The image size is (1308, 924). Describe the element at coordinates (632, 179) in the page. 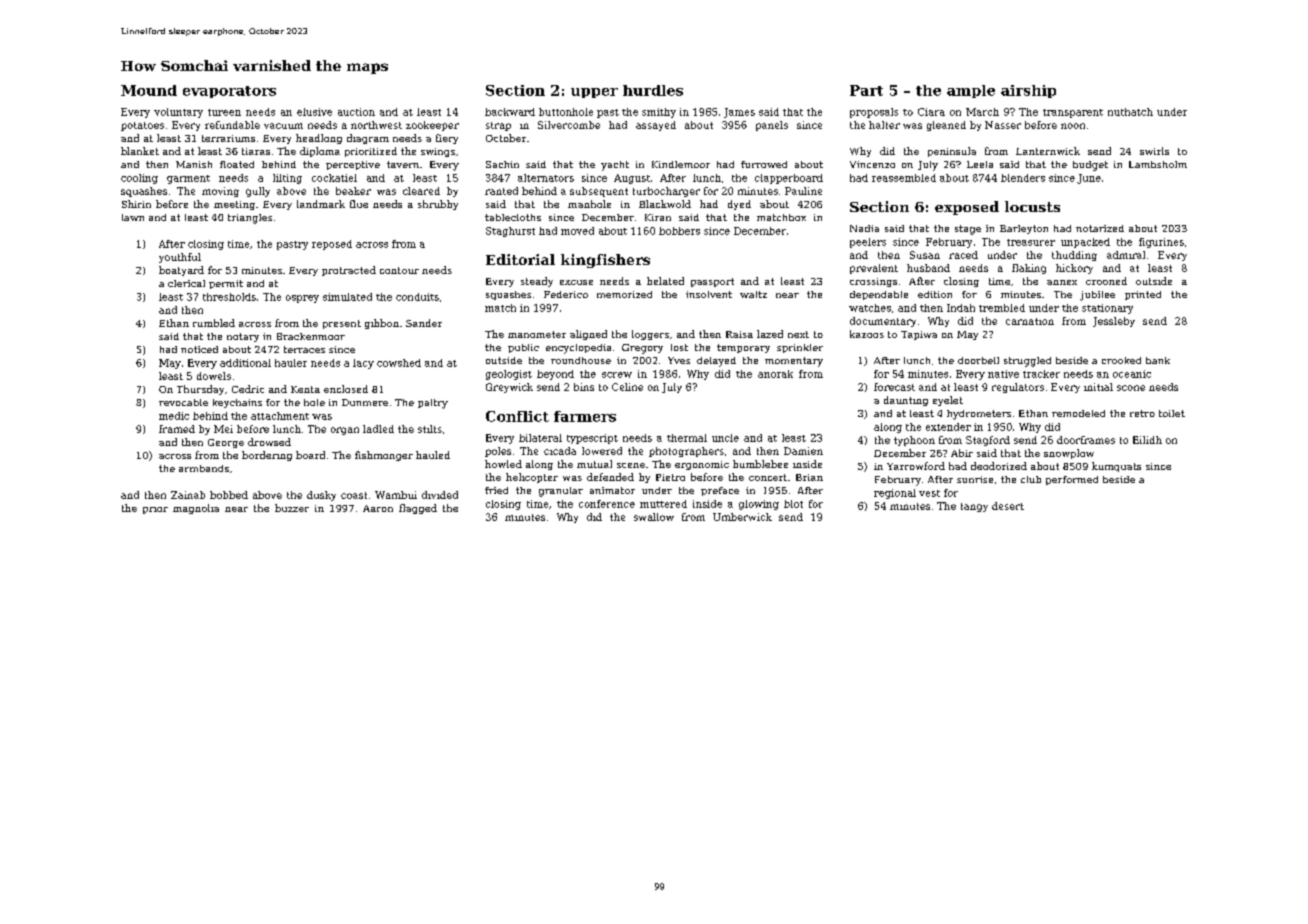

I see `August` at that location.
